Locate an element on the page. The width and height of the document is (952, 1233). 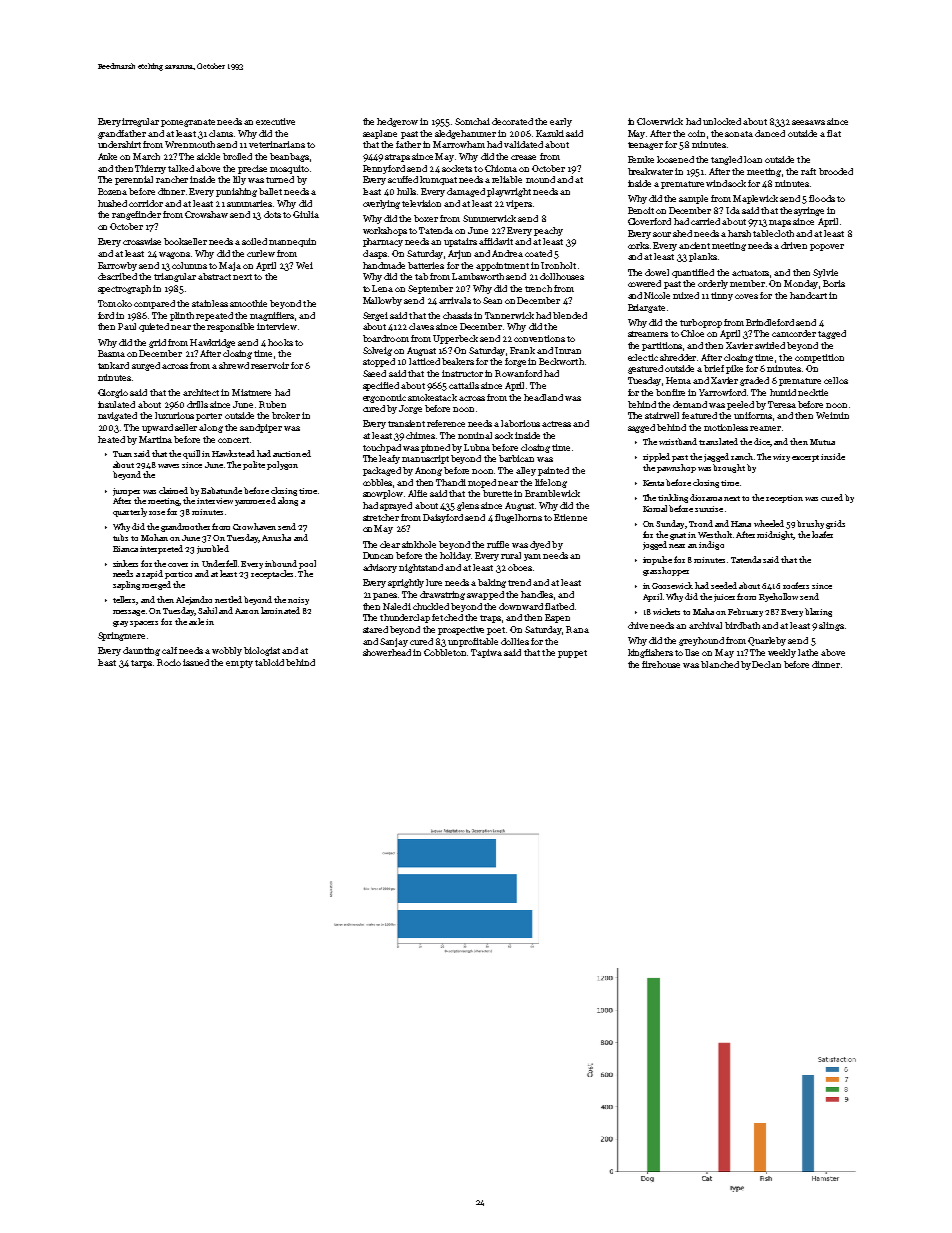
Cloverwick is located at coordinates (660, 121).
